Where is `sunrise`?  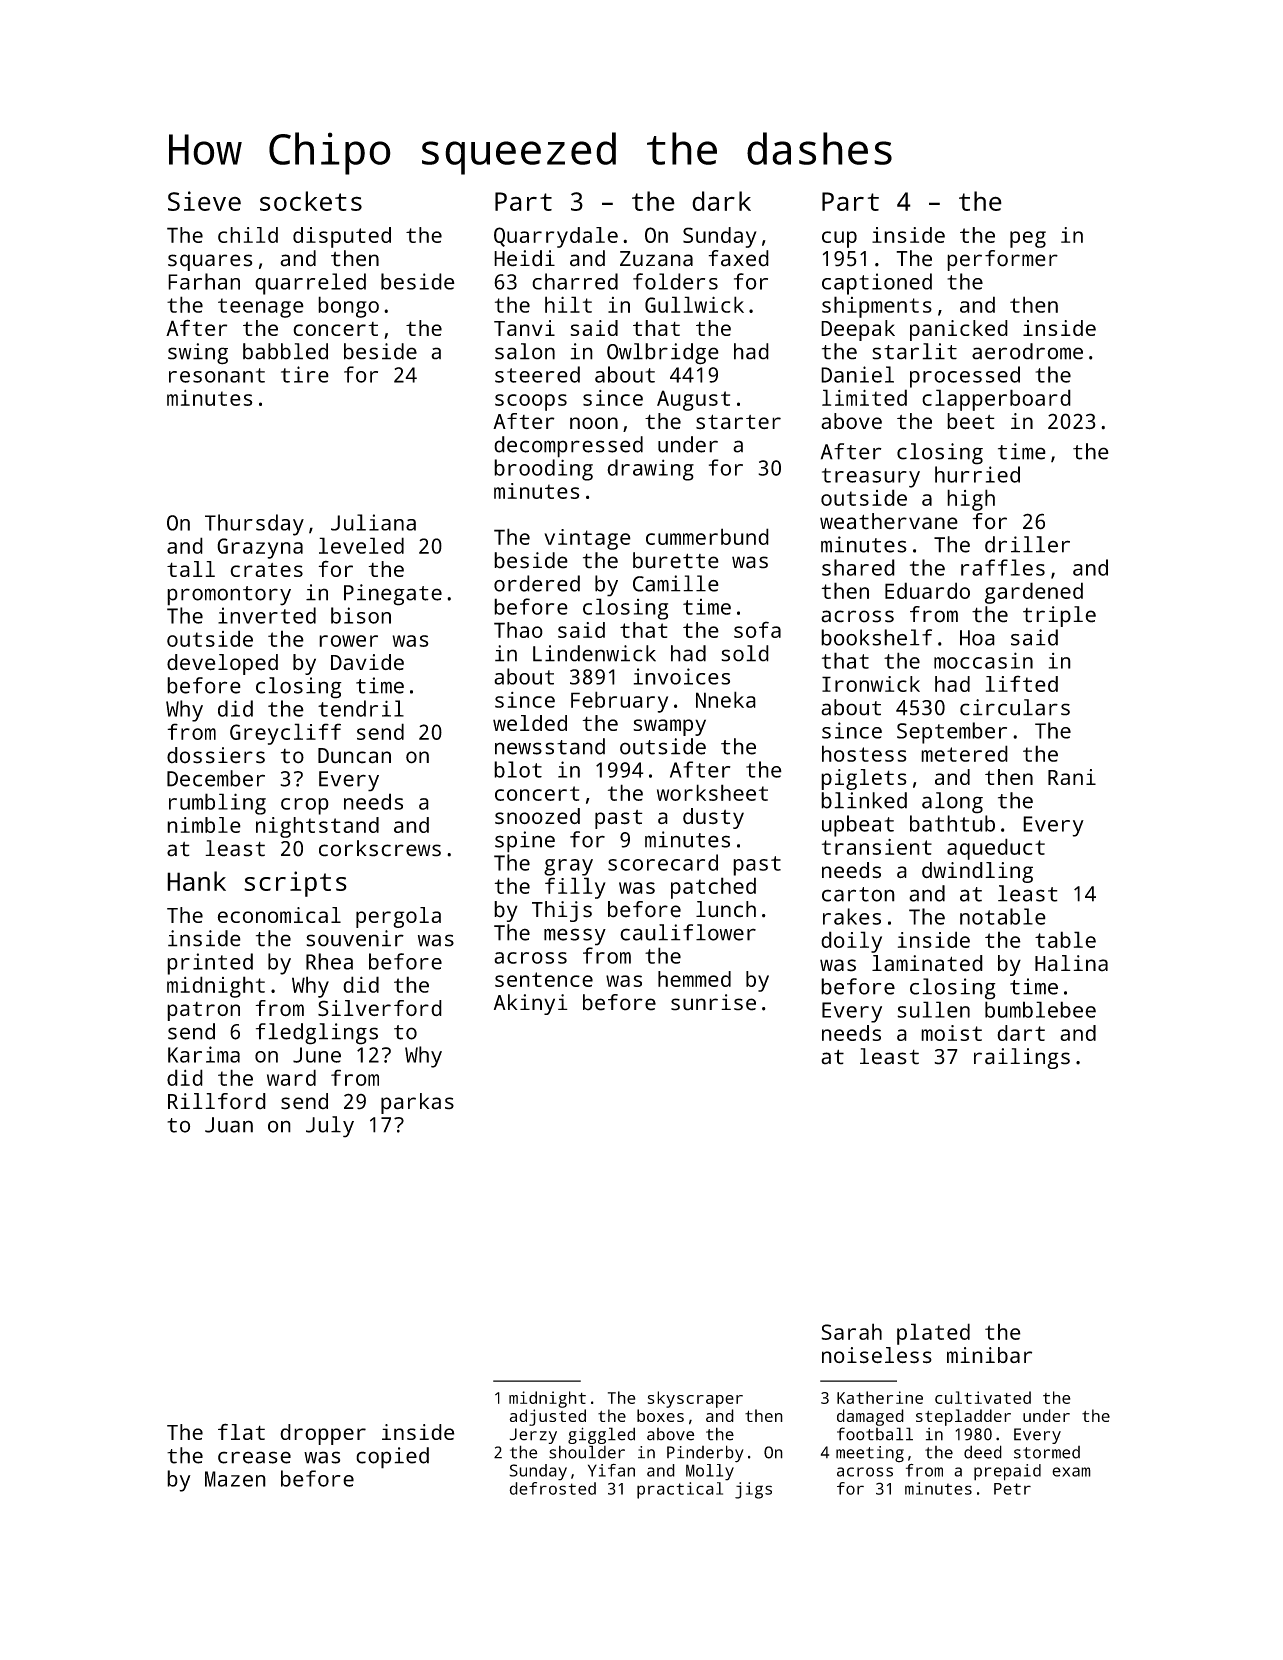 sunrise is located at coordinates (713, 1002).
